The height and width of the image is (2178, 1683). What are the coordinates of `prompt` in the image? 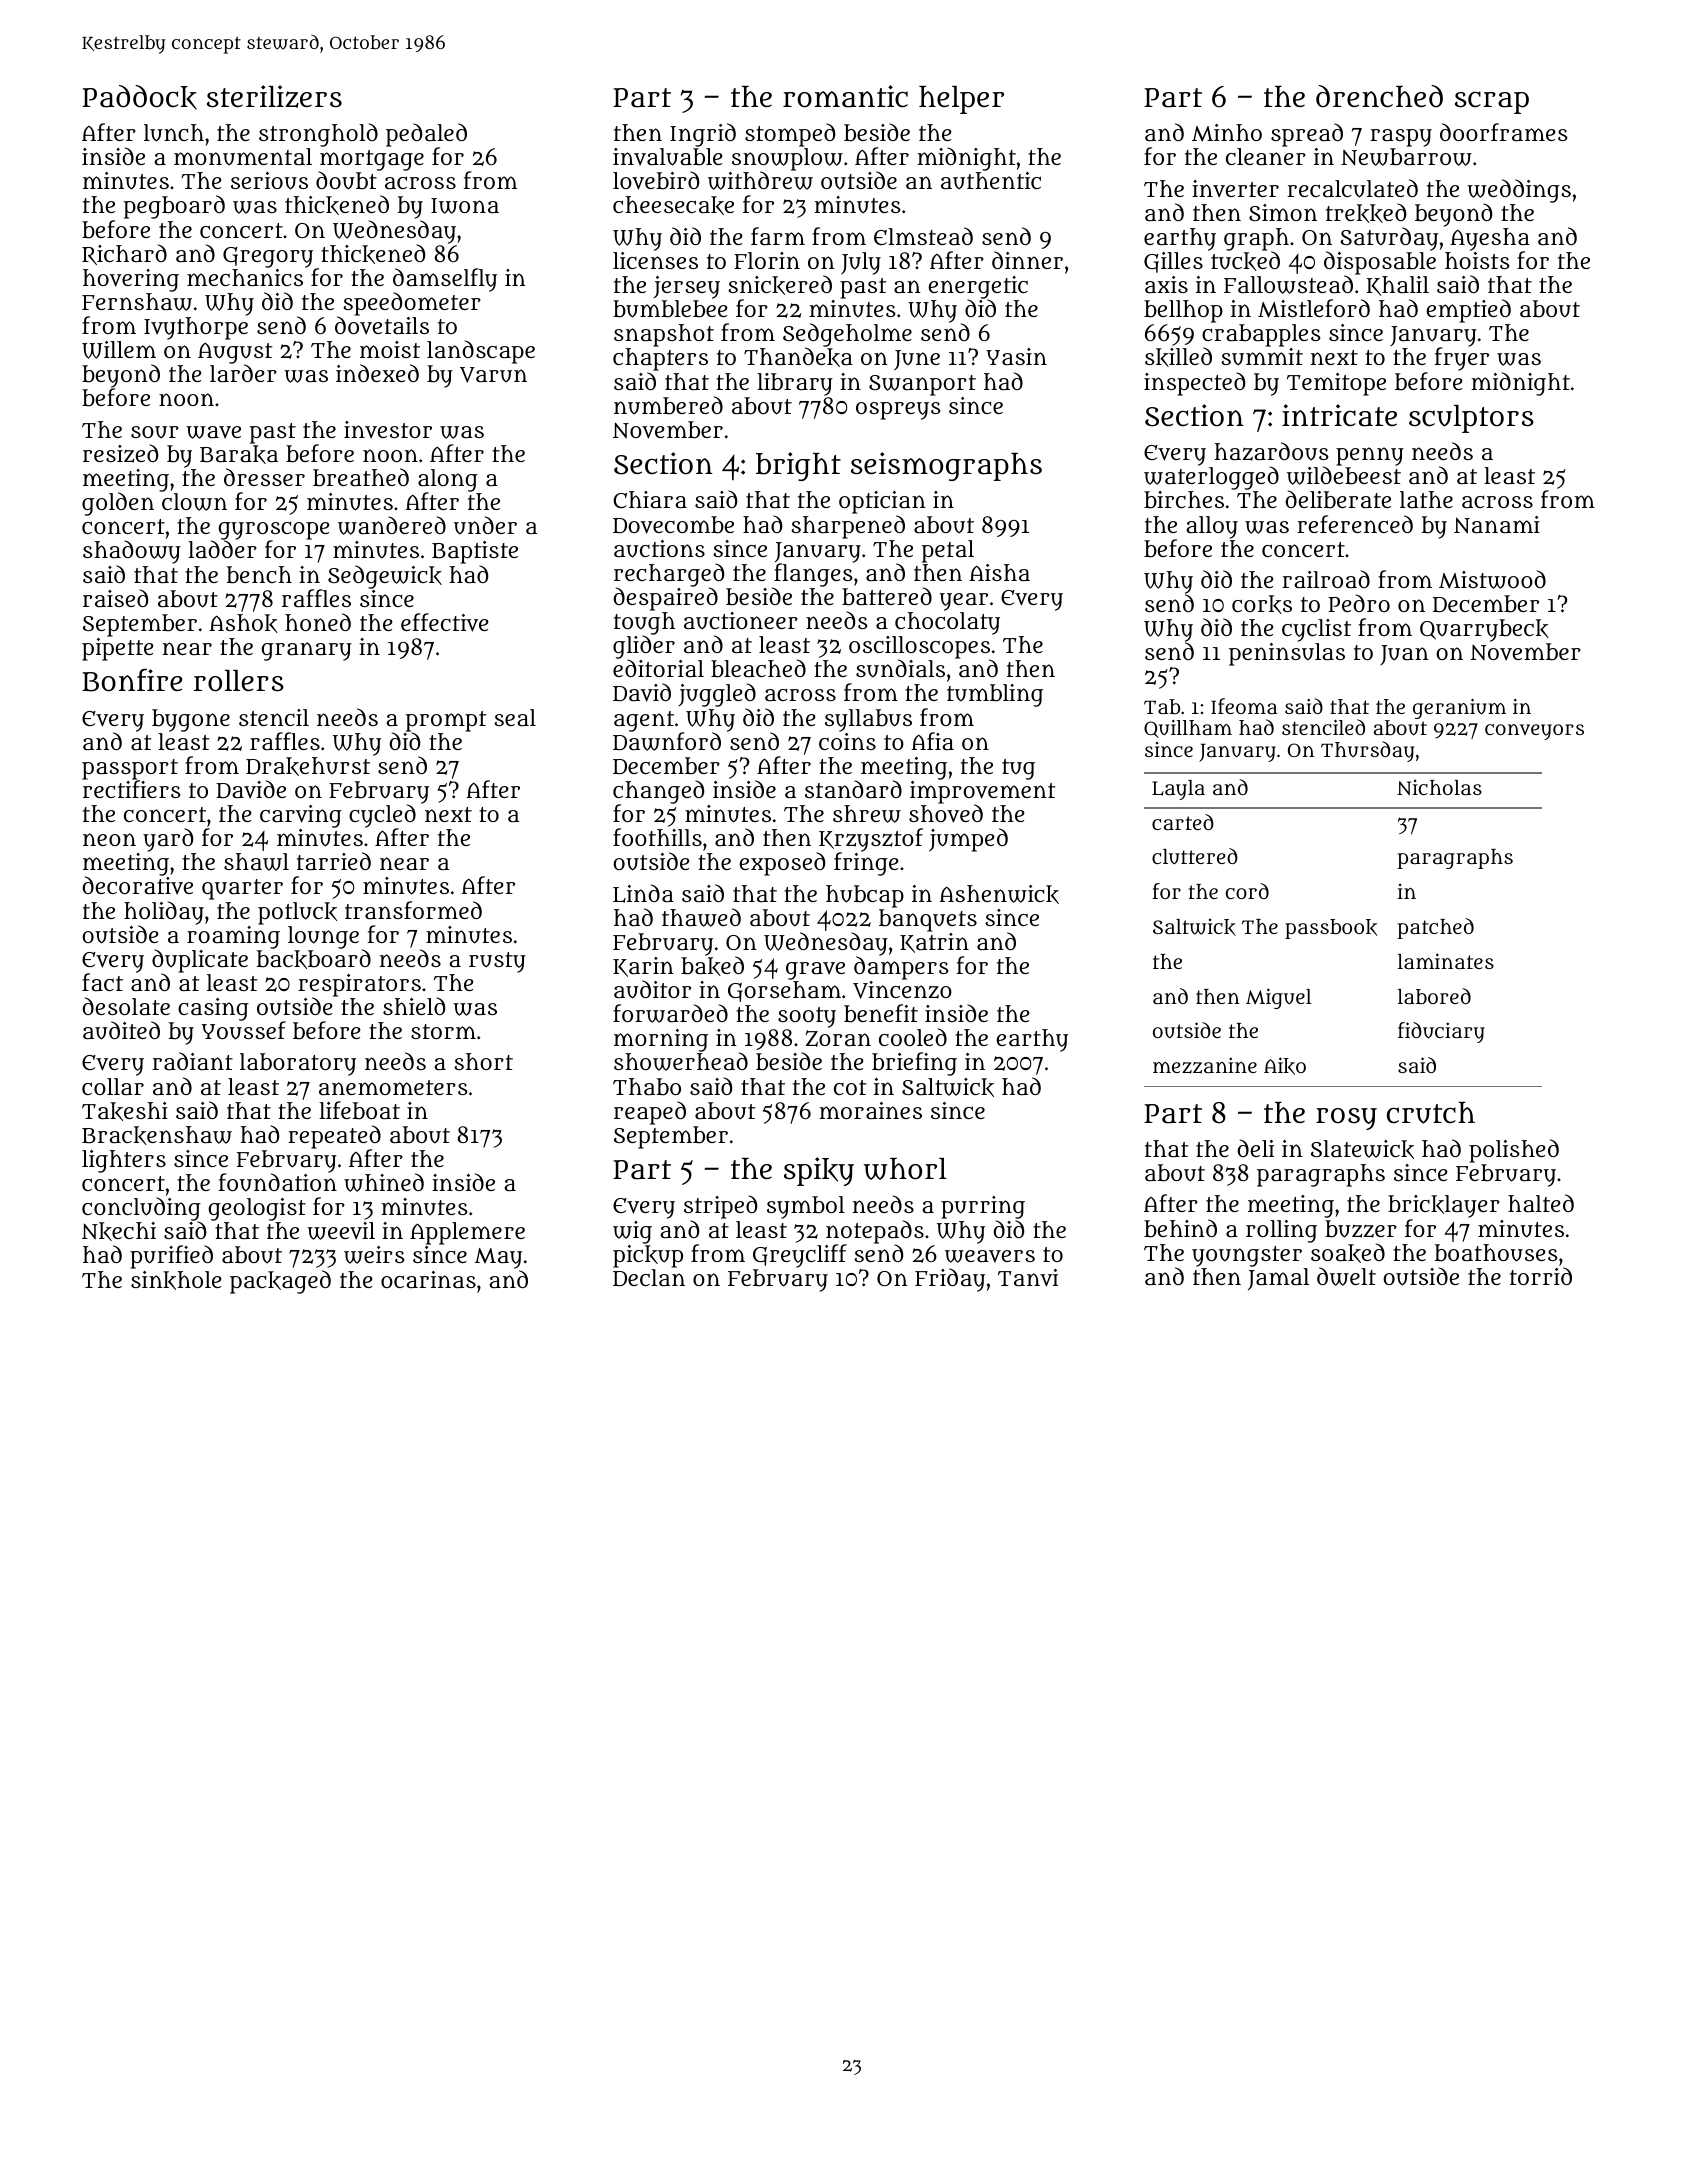 It's located at (445, 721).
